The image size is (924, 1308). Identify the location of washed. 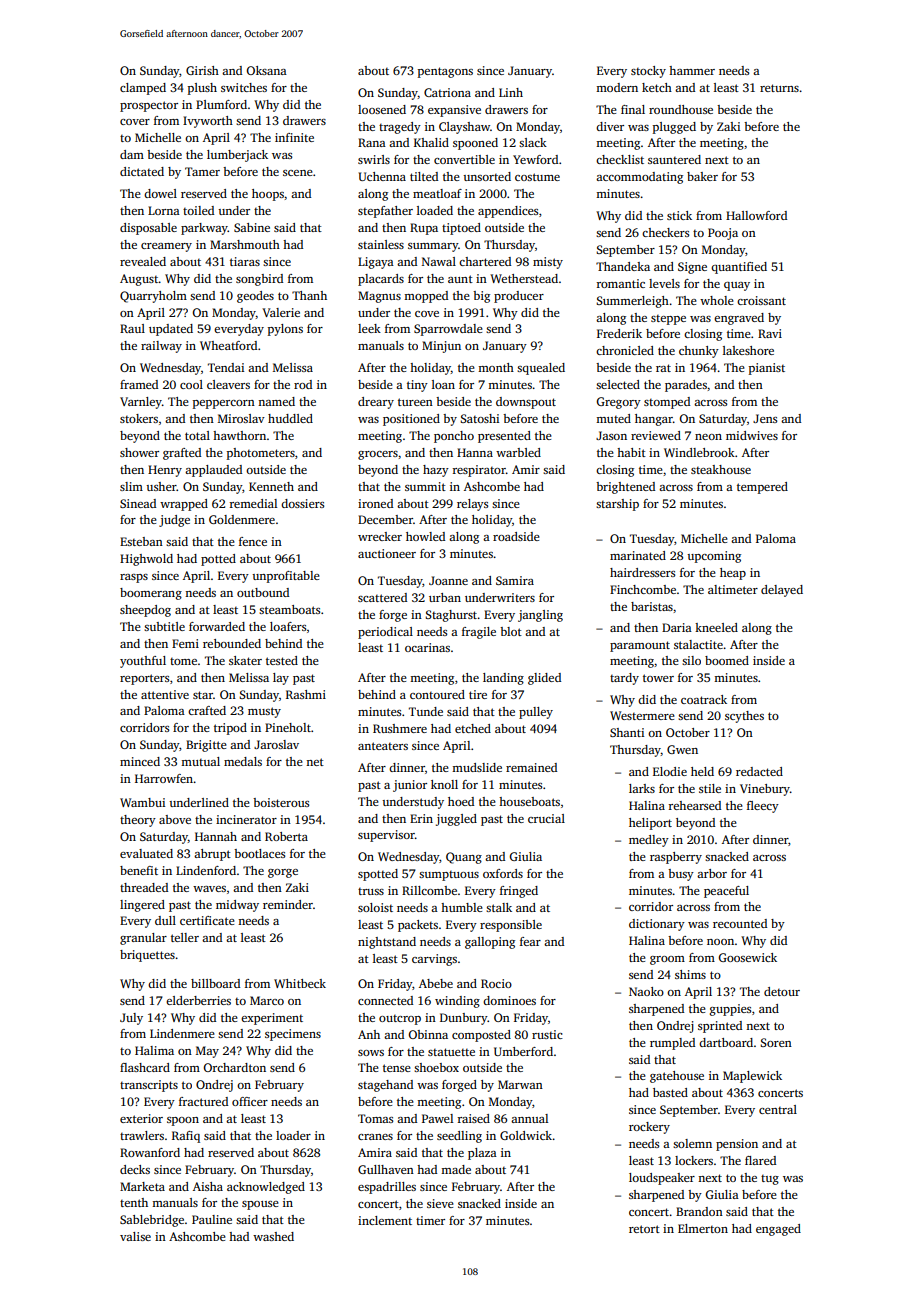
(273, 1236).
